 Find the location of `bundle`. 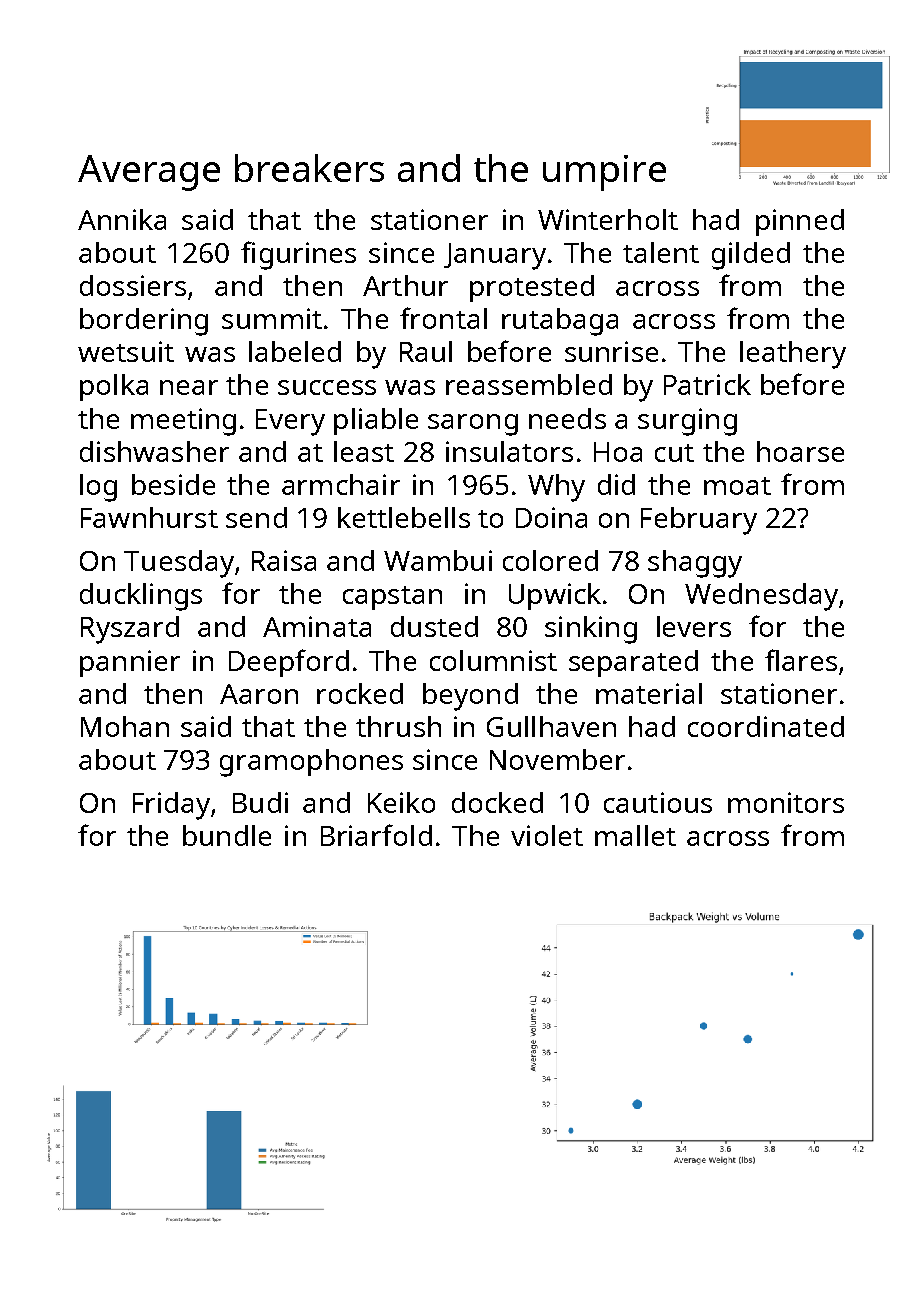

bundle is located at coordinates (227, 835).
